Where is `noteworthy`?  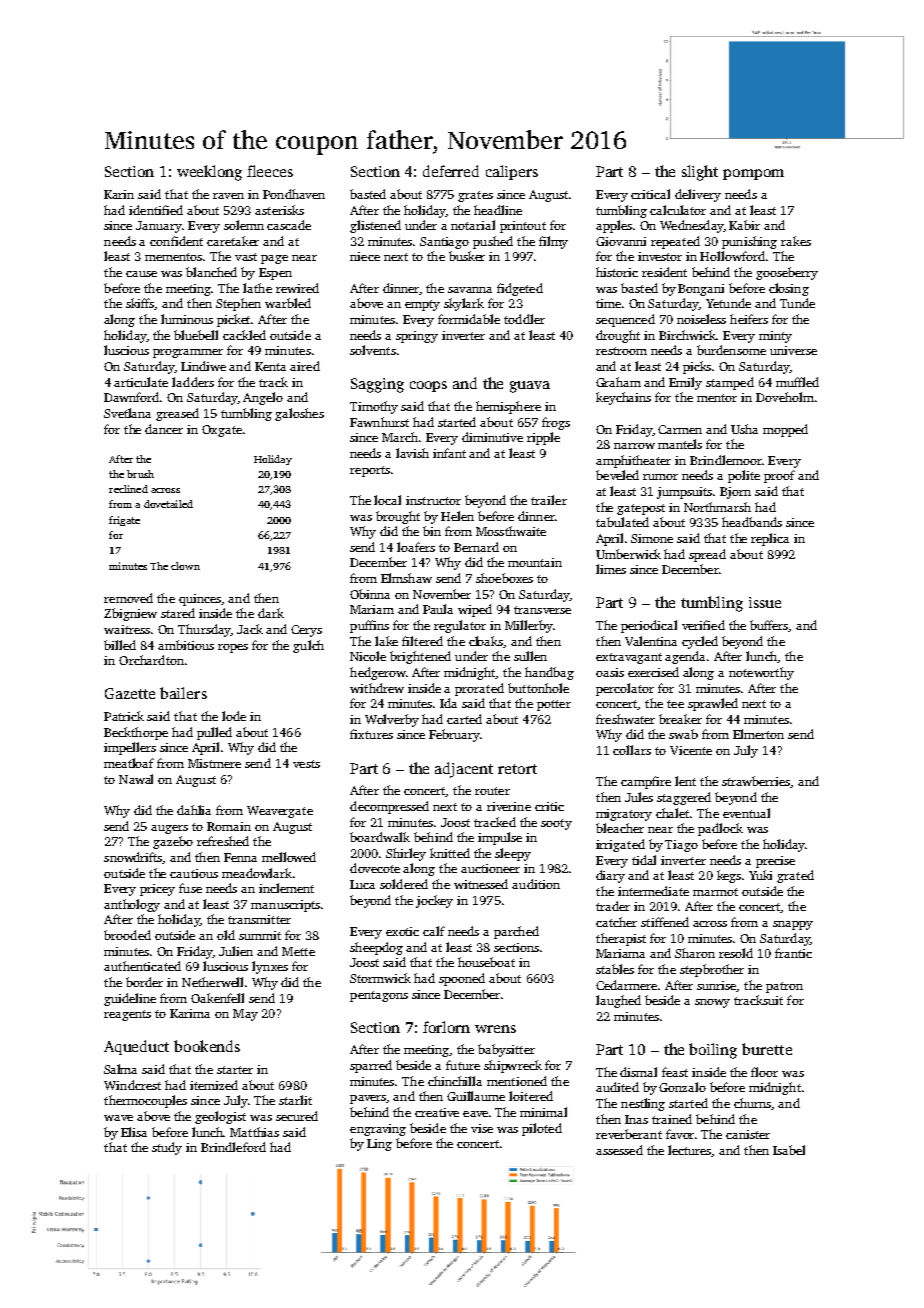 noteworthy is located at coordinates (761, 673).
